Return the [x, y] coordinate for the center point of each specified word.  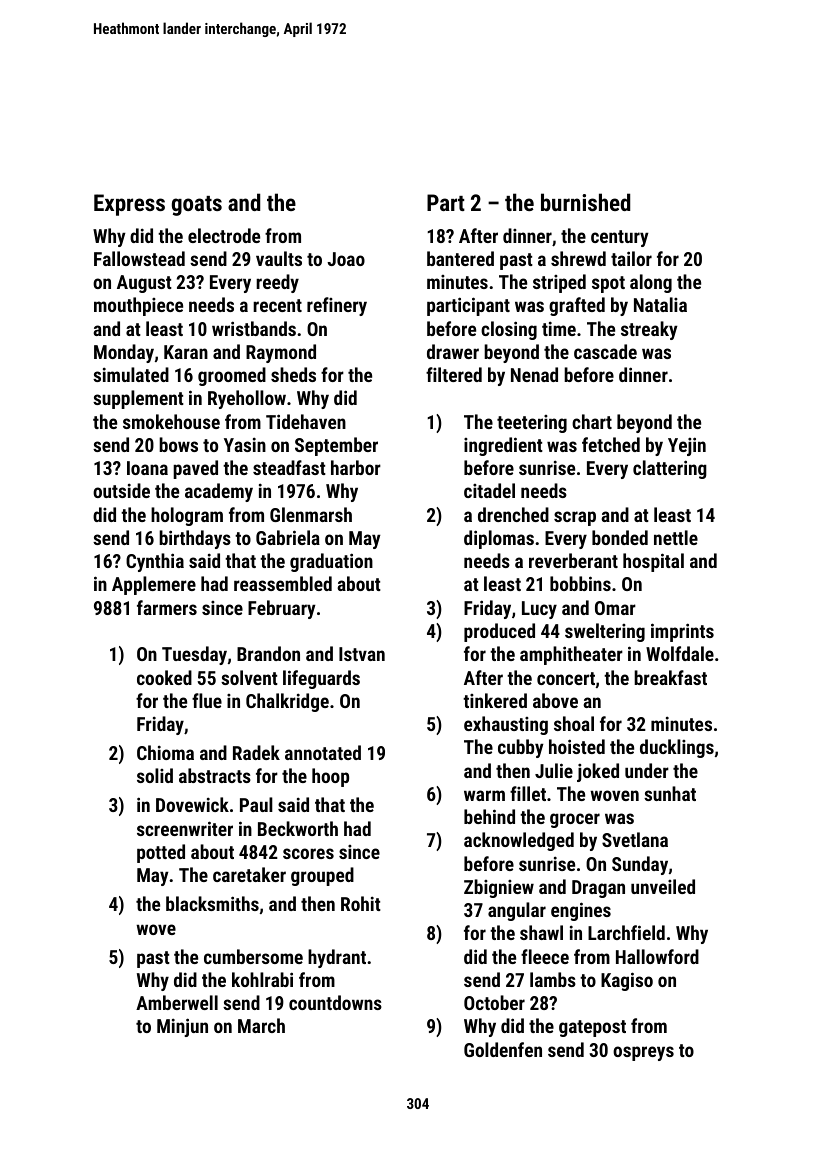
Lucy [539, 610]
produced [499, 632]
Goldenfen [503, 1049]
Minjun [182, 1027]
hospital [653, 562]
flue [207, 700]
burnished [585, 202]
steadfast [289, 467]
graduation [331, 562]
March [261, 1025]
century [620, 238]
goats [197, 206]
